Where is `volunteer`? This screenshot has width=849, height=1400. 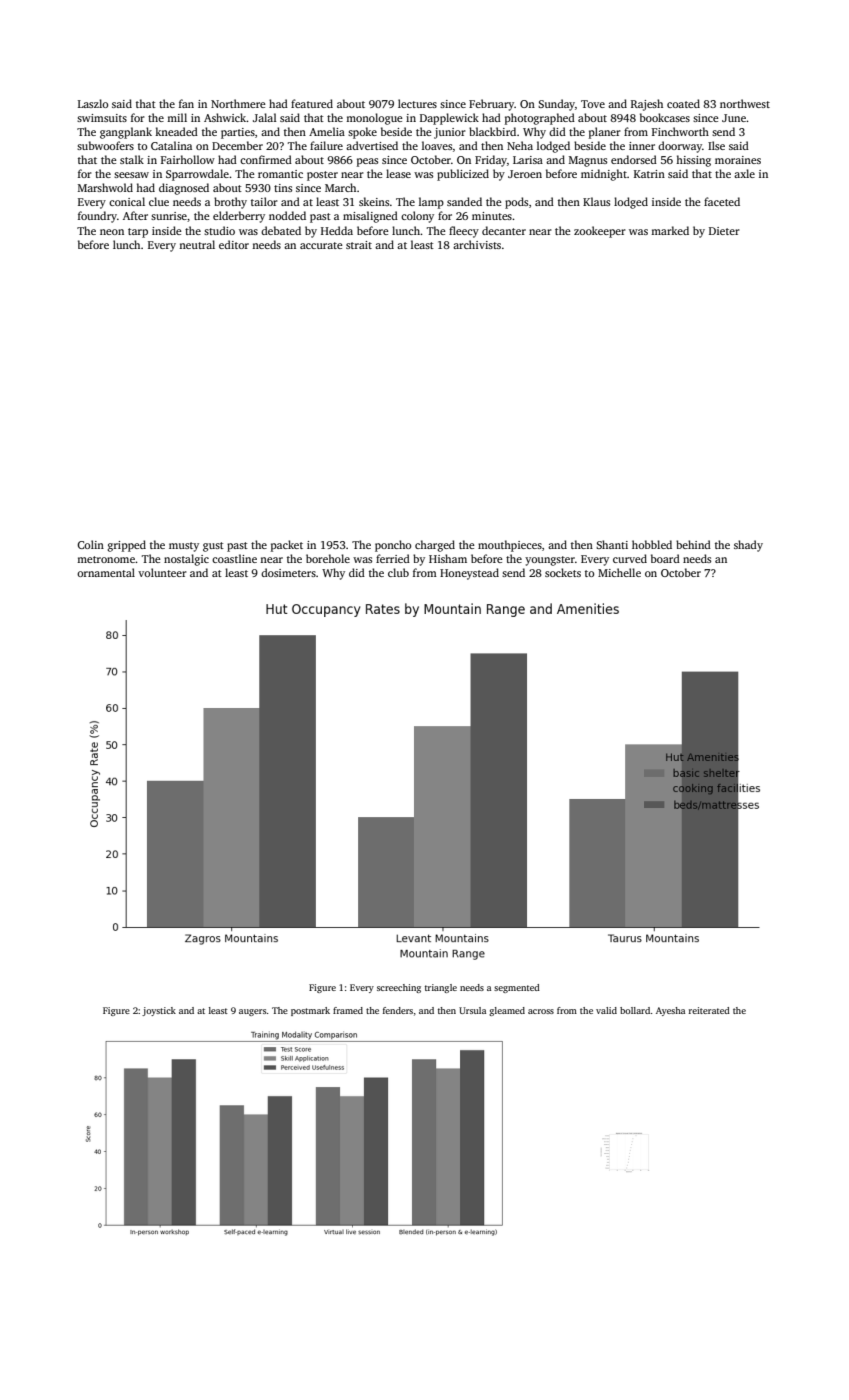
volunteer is located at coordinates (162, 572).
